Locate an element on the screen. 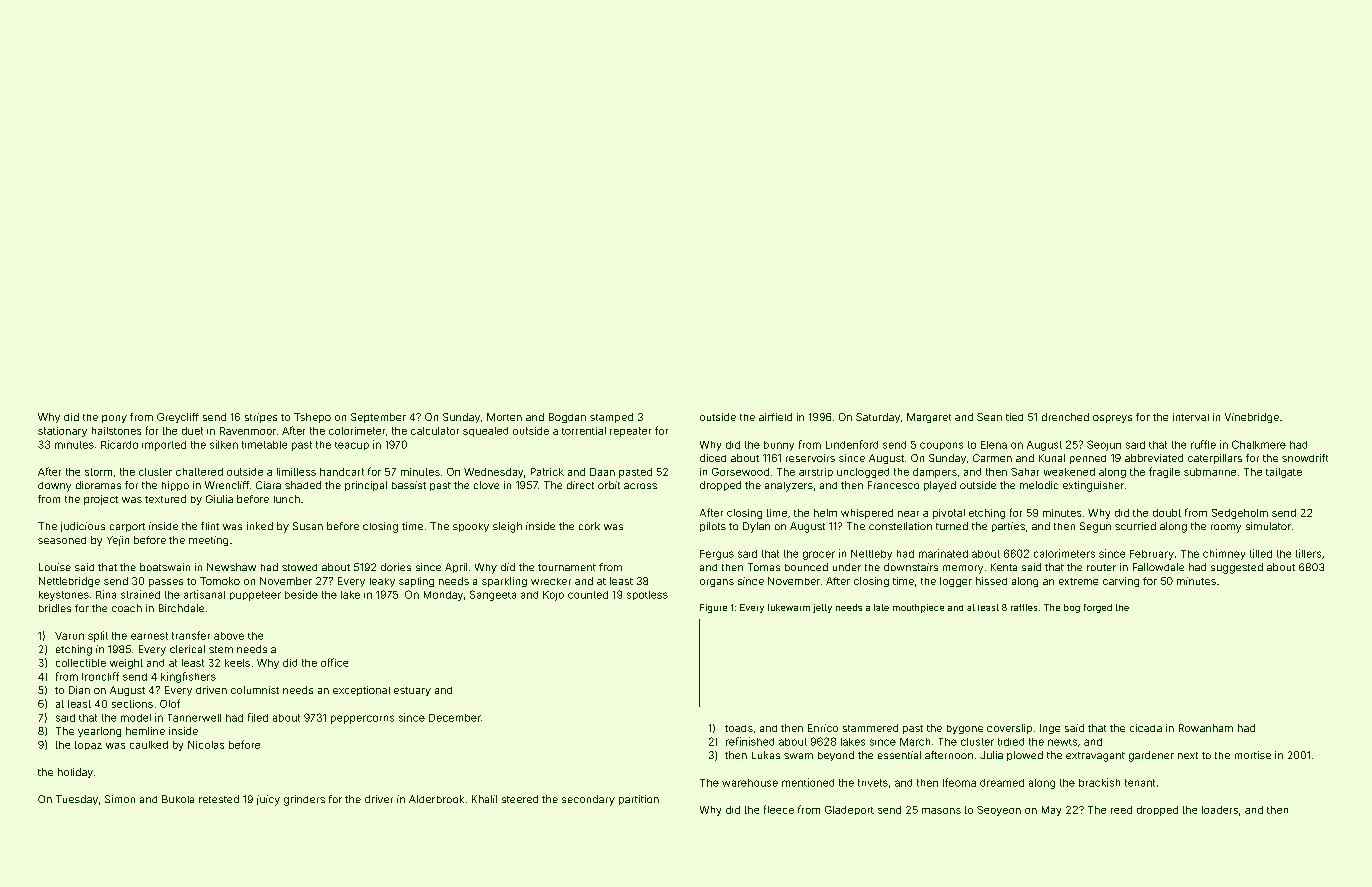  Fergus is located at coordinates (717, 555).
